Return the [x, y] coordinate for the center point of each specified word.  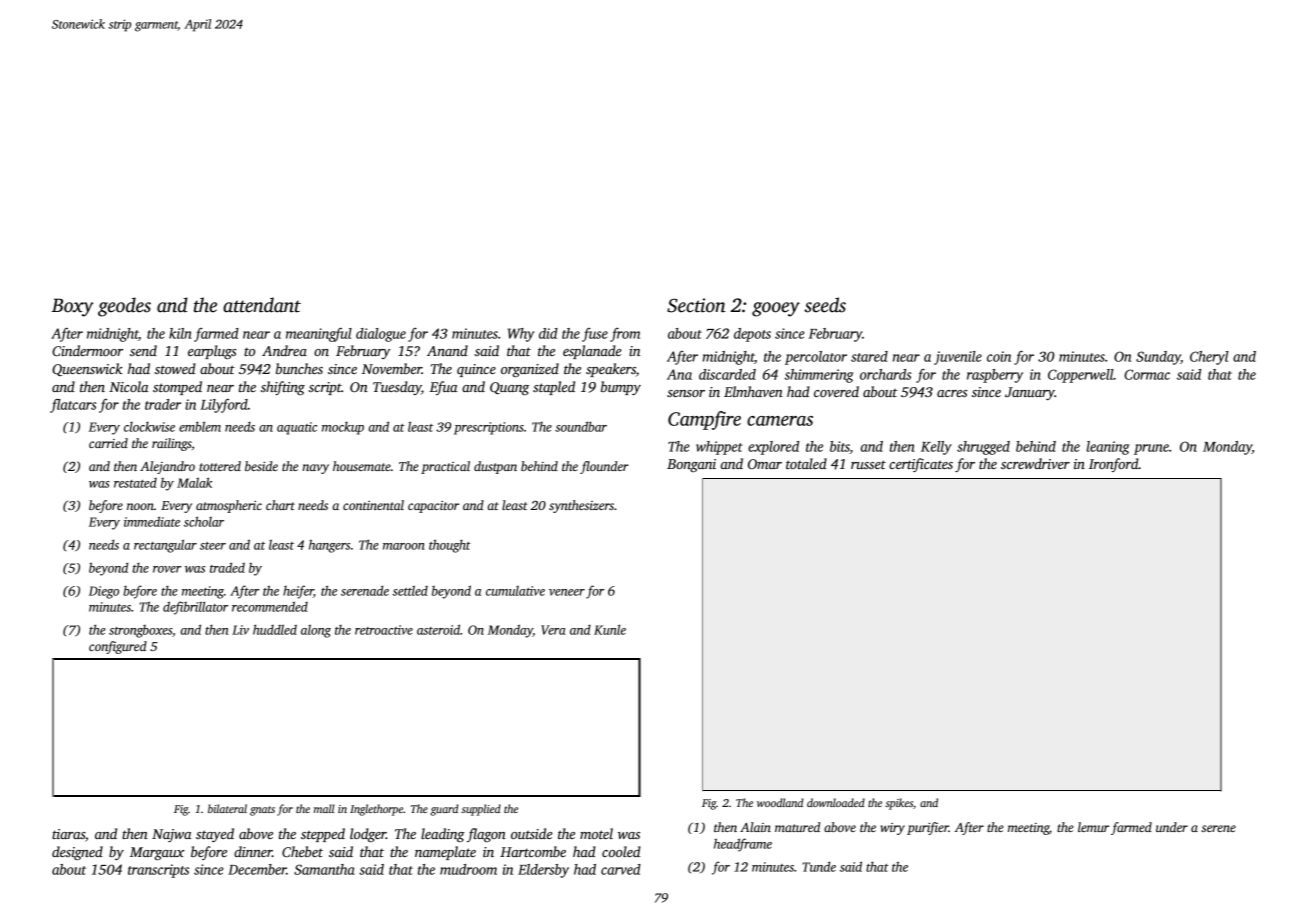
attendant [262, 305]
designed [77, 853]
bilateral [227, 808]
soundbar [581, 426]
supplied [481, 810]
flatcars [73, 406]
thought [450, 546]
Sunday [1158, 358]
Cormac [1147, 374]
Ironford [1114, 465]
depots [752, 335]
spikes [899, 804]
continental [373, 505]
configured [118, 647]
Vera [553, 630]
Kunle [610, 629]
